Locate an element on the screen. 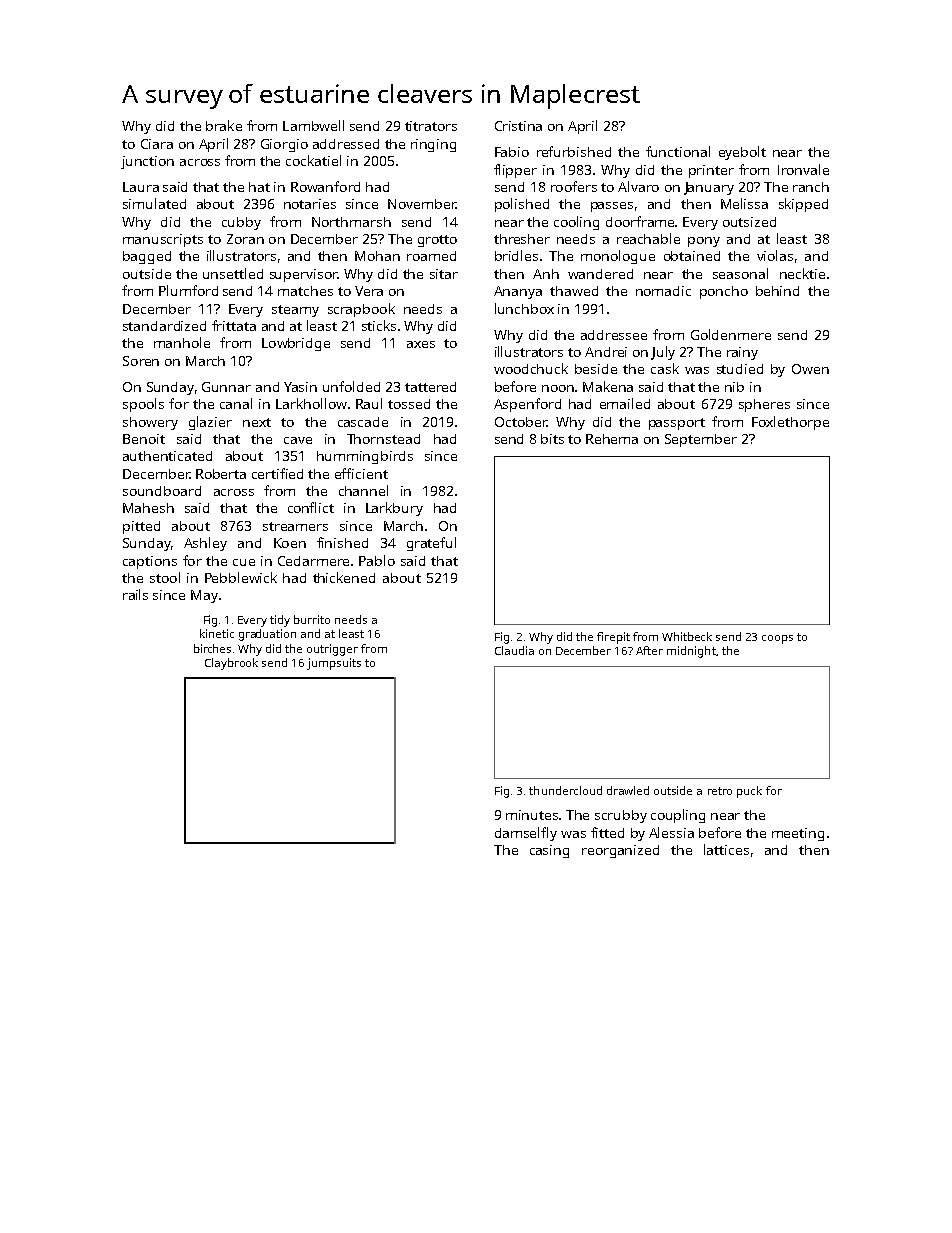 Image resolution: width=952 pixels, height=1233 pixels. lattices is located at coordinates (726, 849).
